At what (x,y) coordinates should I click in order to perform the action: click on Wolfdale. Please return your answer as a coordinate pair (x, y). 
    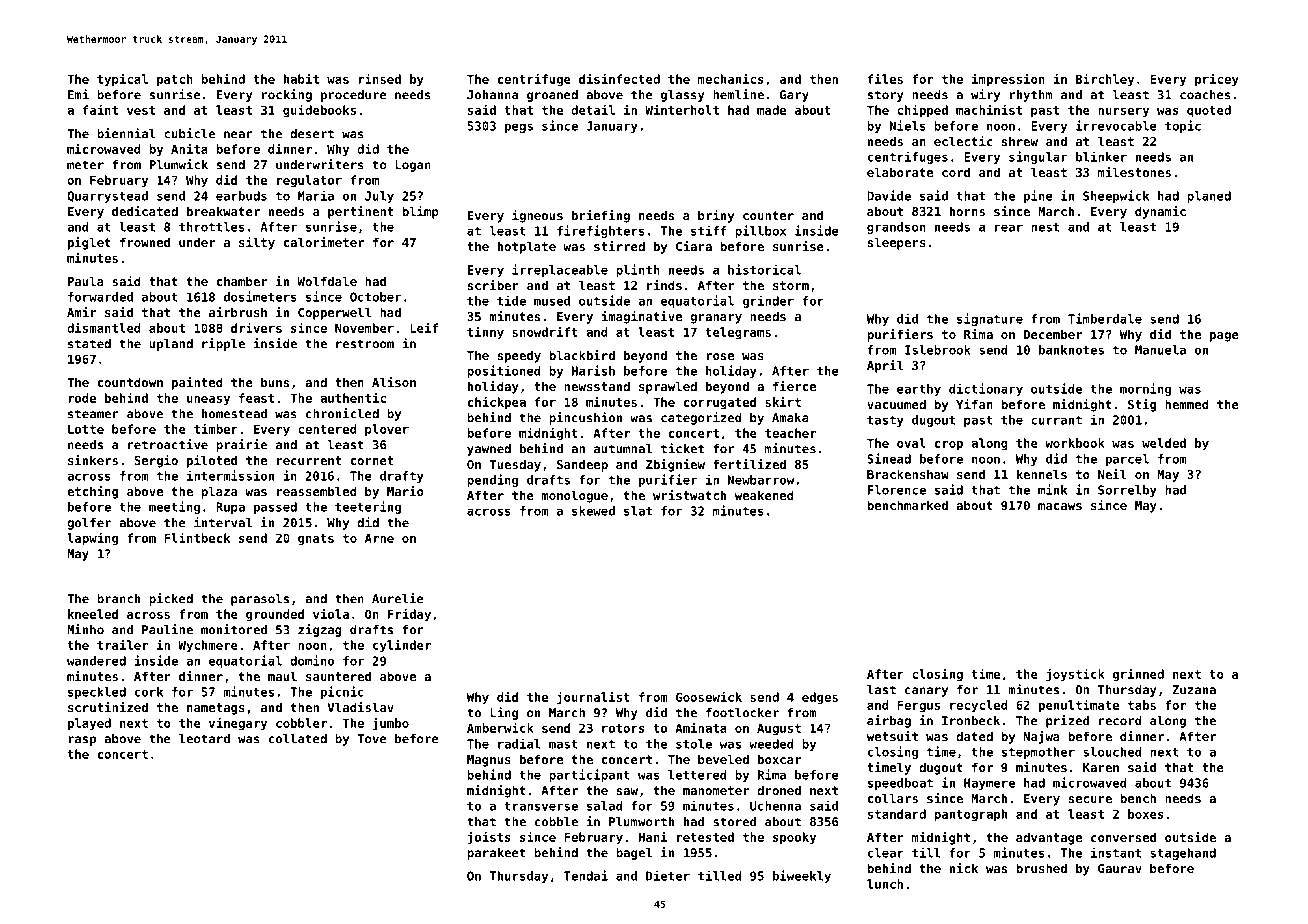
    Looking at the image, I should click on (327, 281).
